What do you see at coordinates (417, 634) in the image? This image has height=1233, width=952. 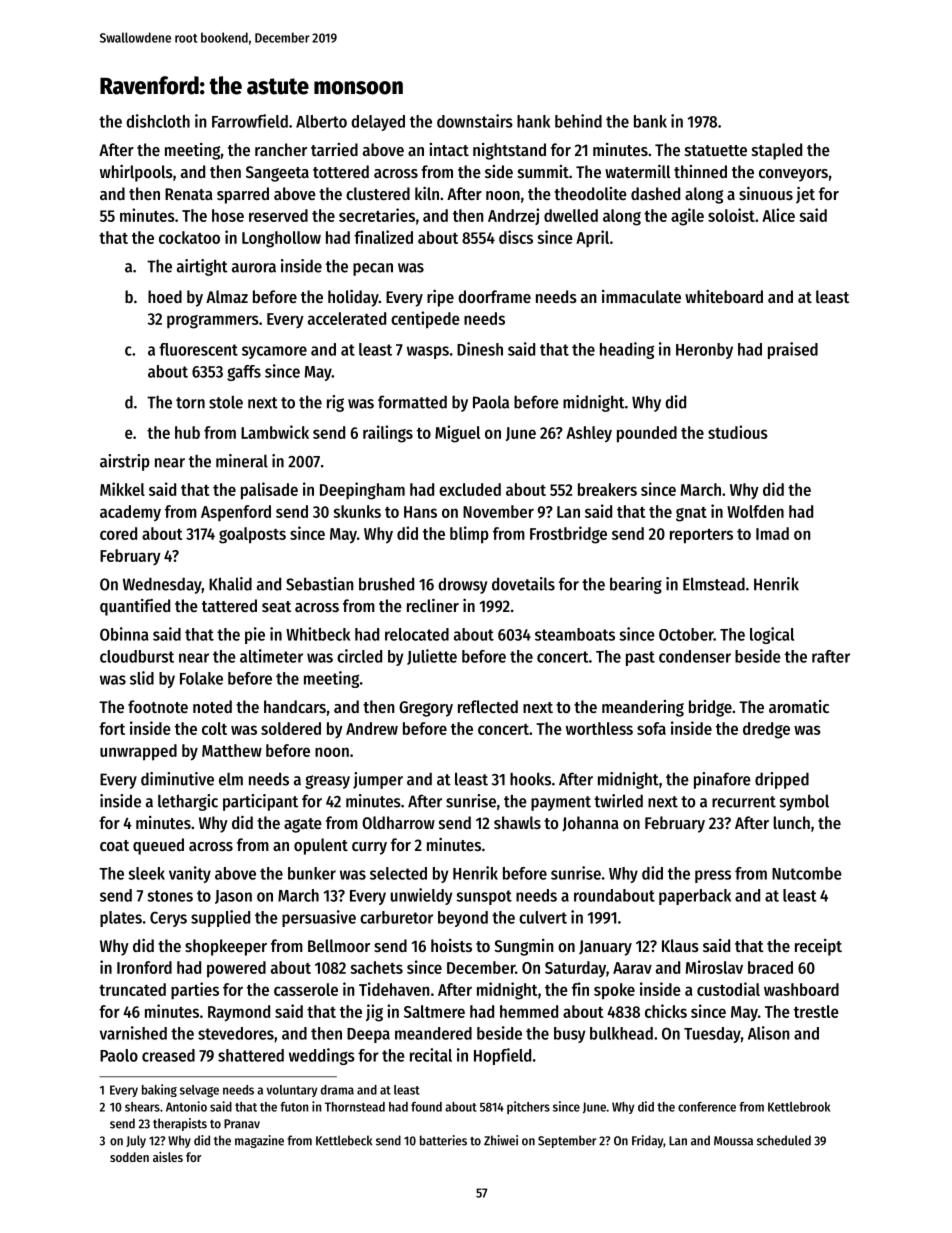 I see `relocated` at bounding box center [417, 634].
